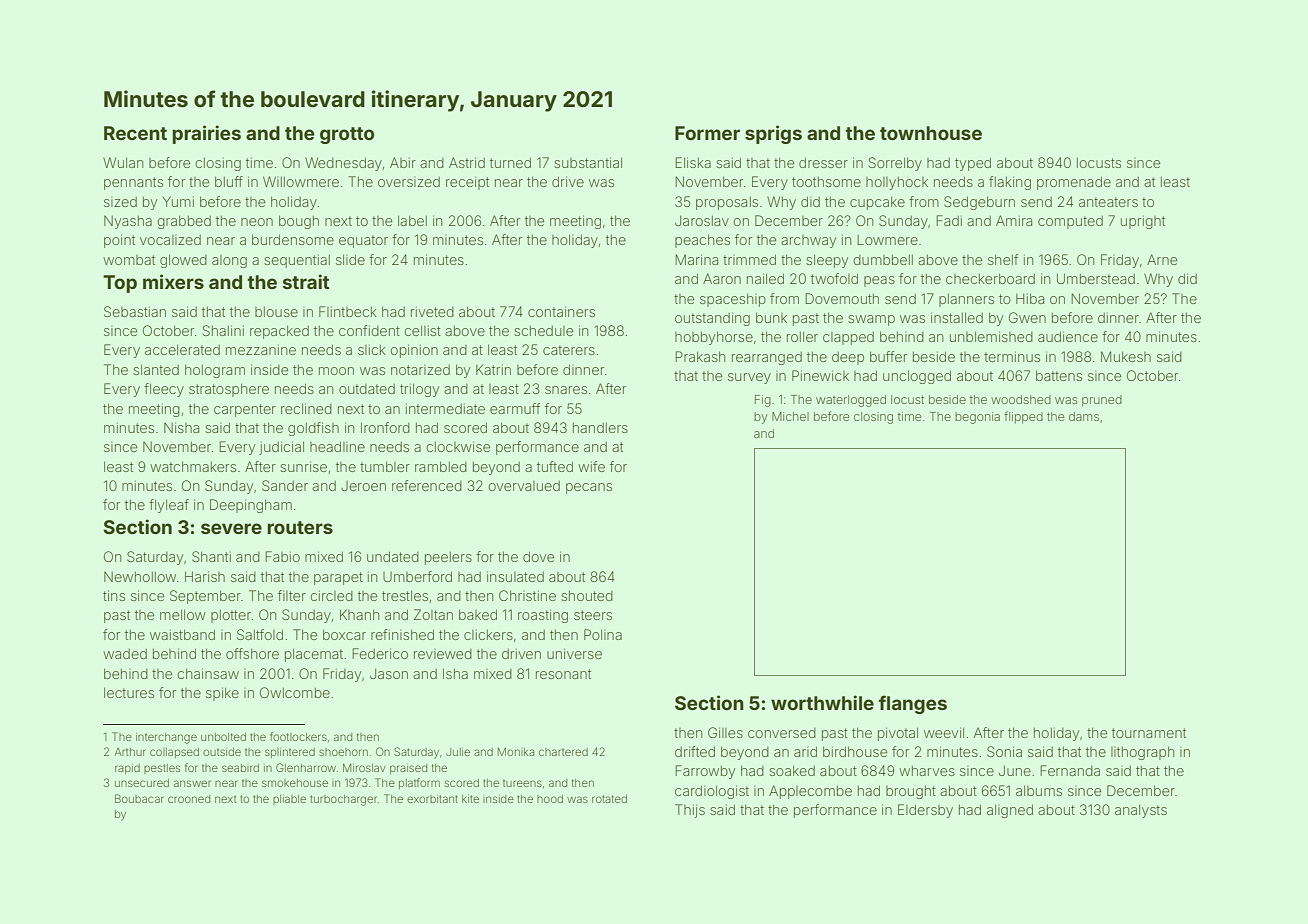 The image size is (1308, 924). Describe the element at coordinates (348, 311) in the screenshot. I see `Flintbeck` at that location.
